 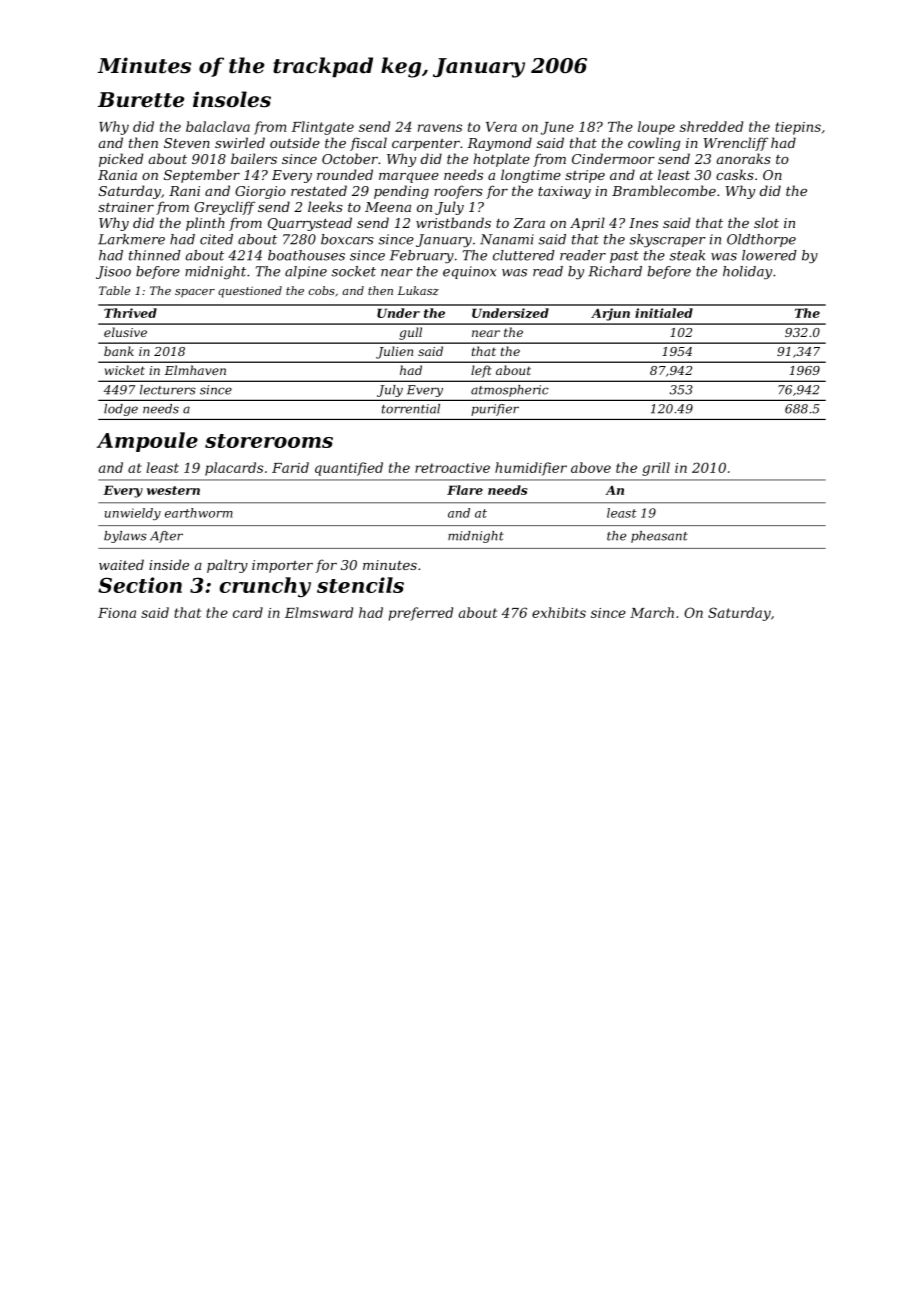 I want to click on insoles, so click(x=232, y=99).
